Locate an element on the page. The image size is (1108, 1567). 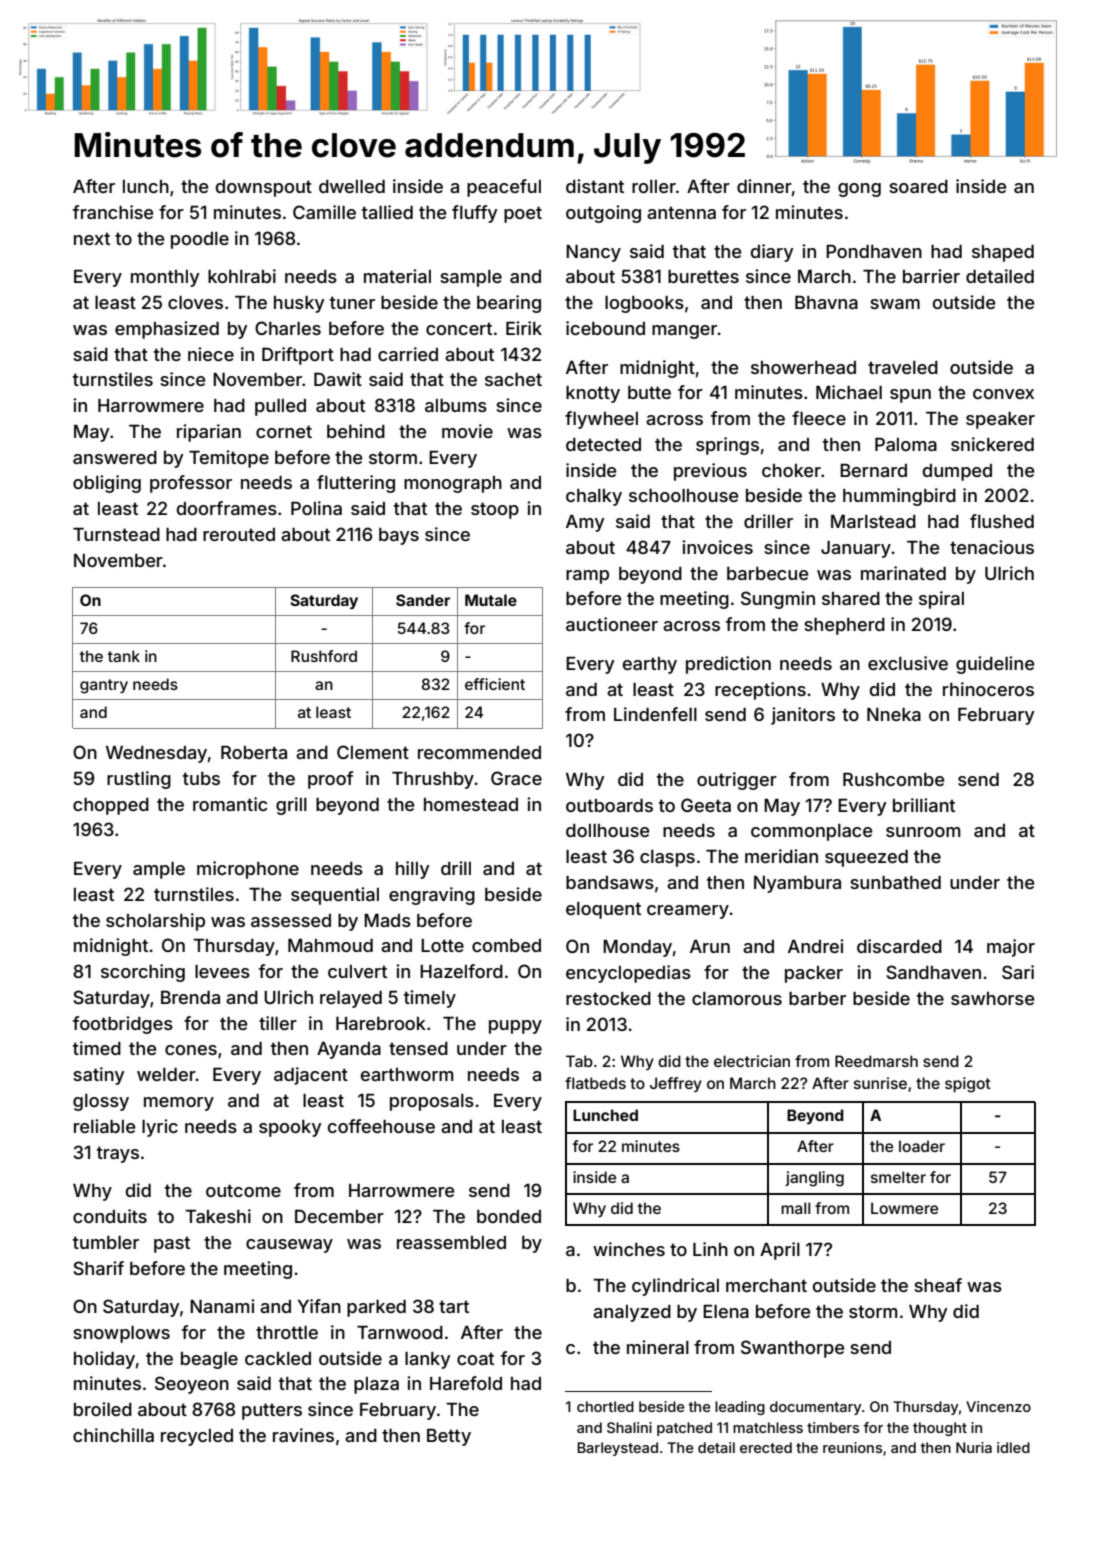
ravines is located at coordinates (303, 1435).
